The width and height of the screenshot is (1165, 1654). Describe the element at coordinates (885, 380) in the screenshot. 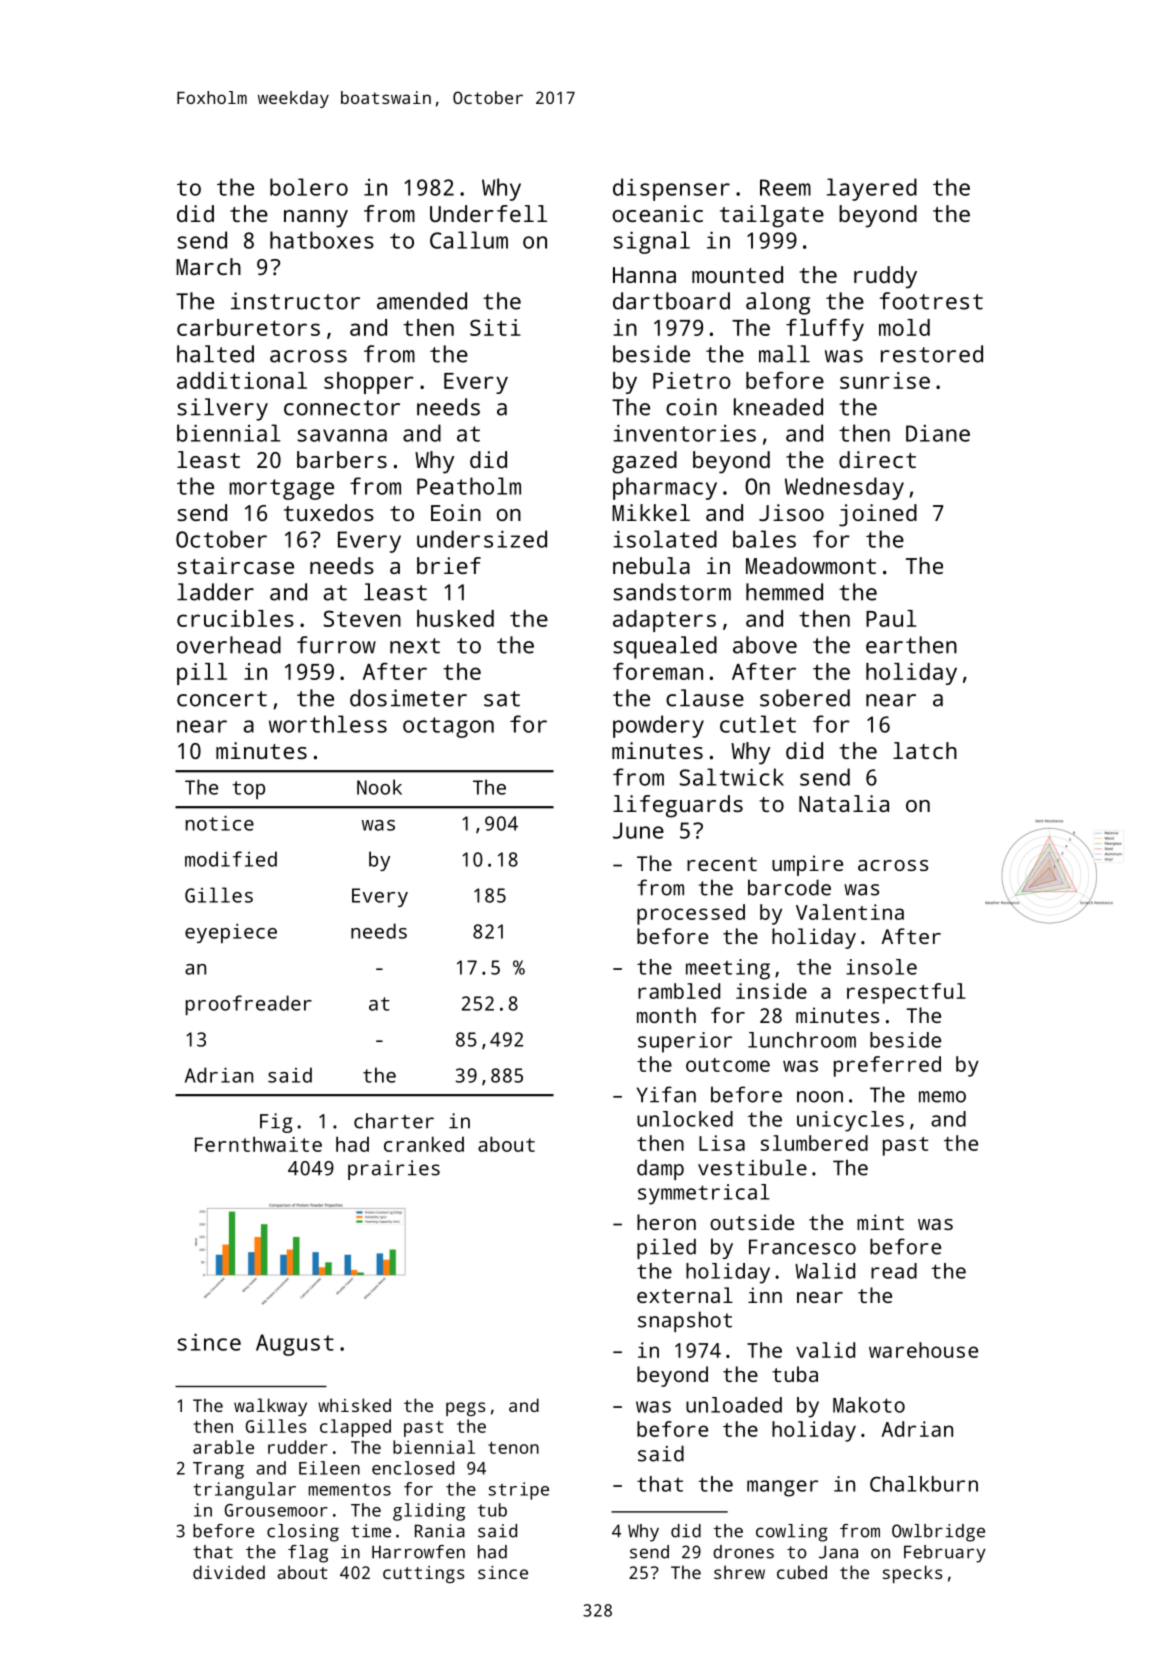

I see `sunrise` at that location.
